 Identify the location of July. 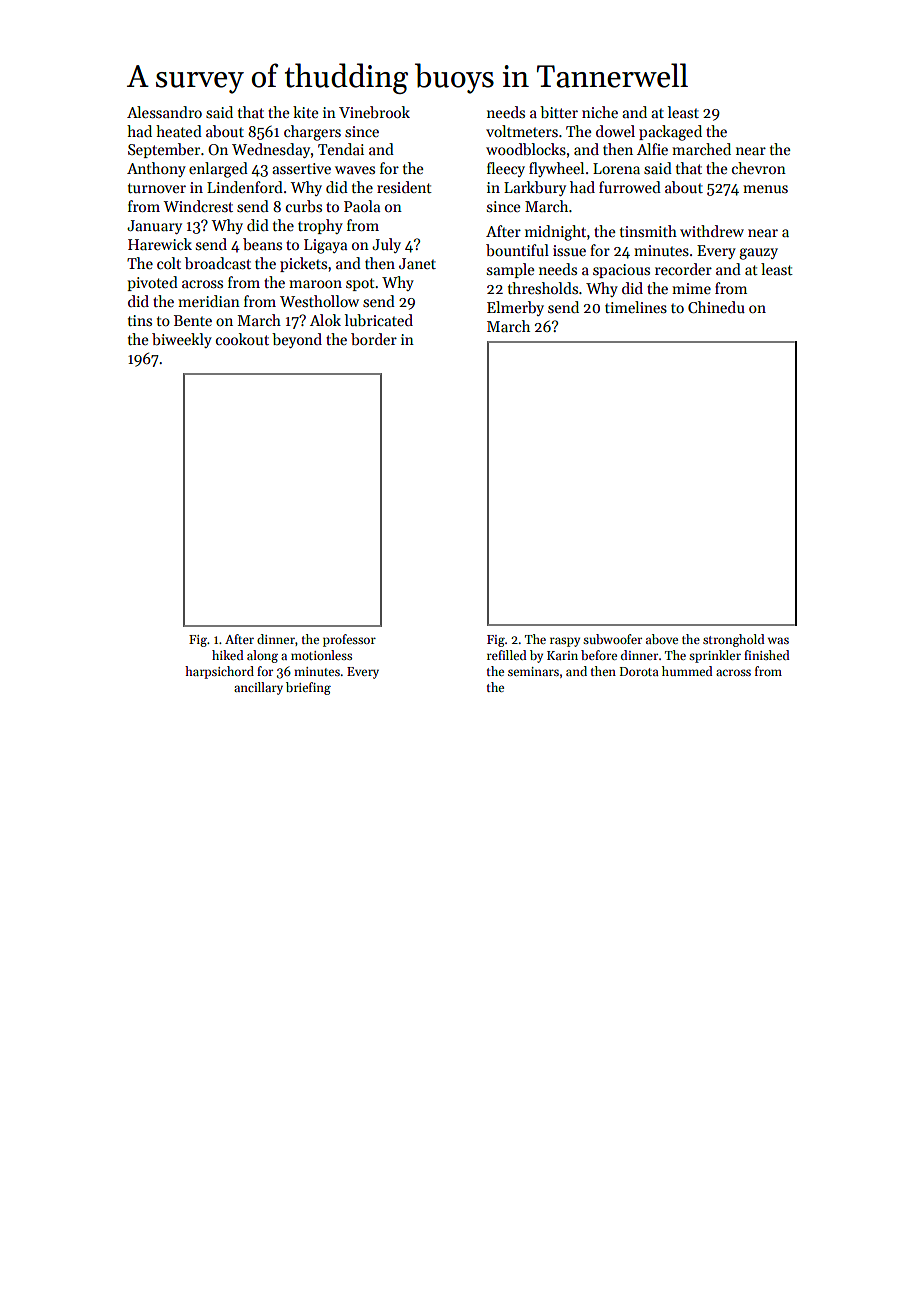
(386, 245).
